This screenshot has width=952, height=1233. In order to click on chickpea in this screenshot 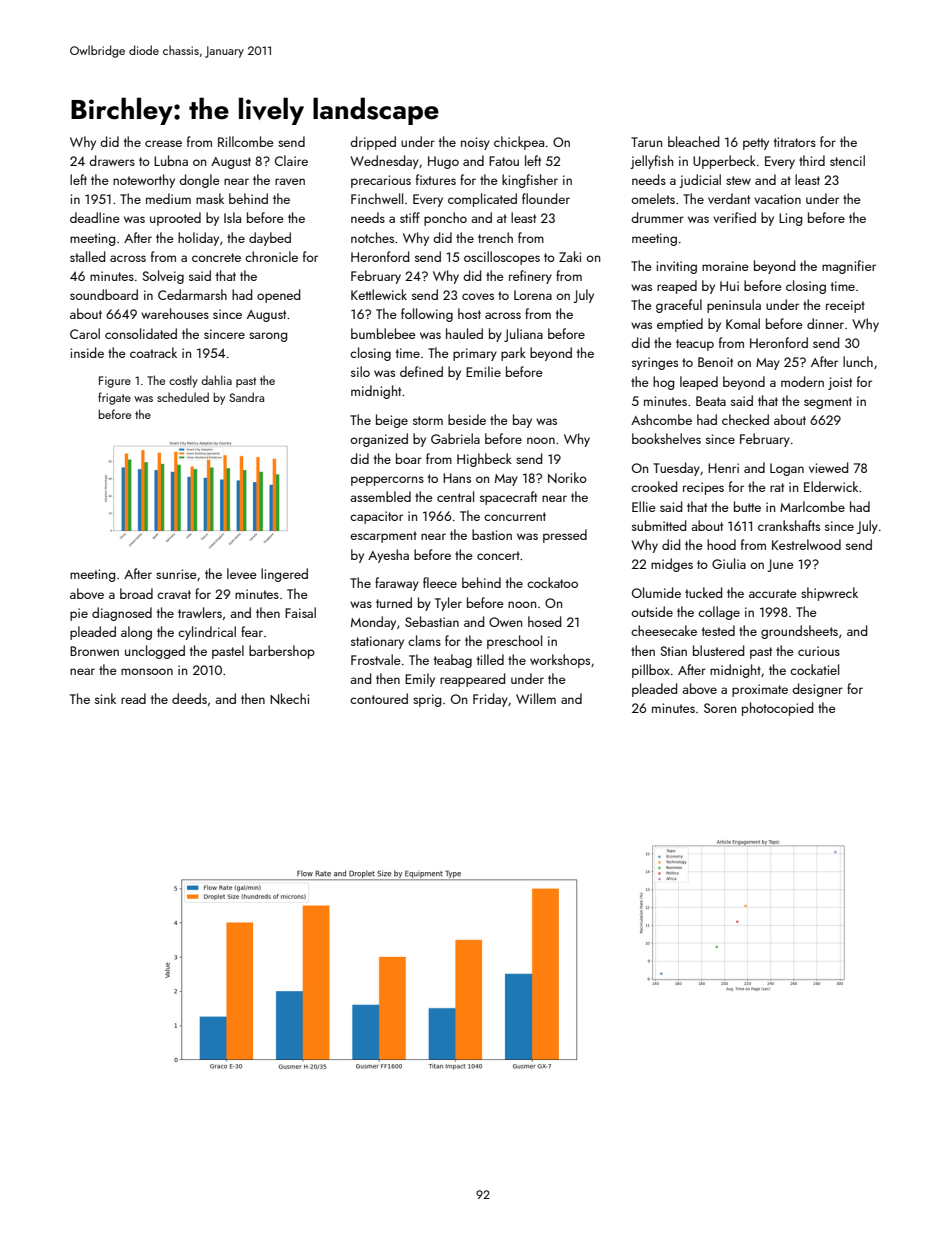, I will do `click(519, 143)`.
